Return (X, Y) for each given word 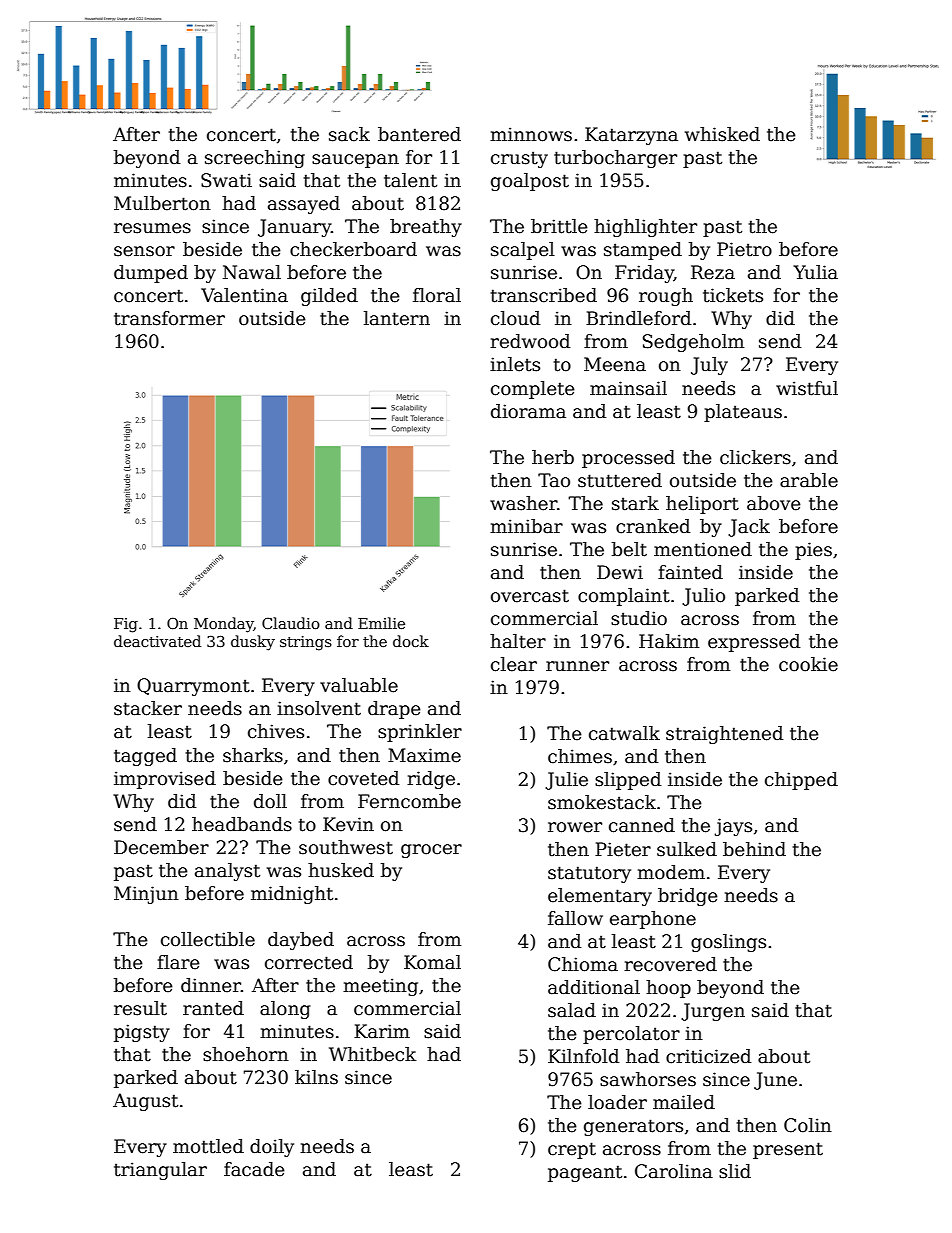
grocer (431, 851)
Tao (554, 480)
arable (809, 480)
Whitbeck (373, 1054)
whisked (722, 134)
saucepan (355, 161)
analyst (227, 872)
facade (254, 1169)
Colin (808, 1125)
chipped (801, 781)
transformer (169, 318)
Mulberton (162, 203)
